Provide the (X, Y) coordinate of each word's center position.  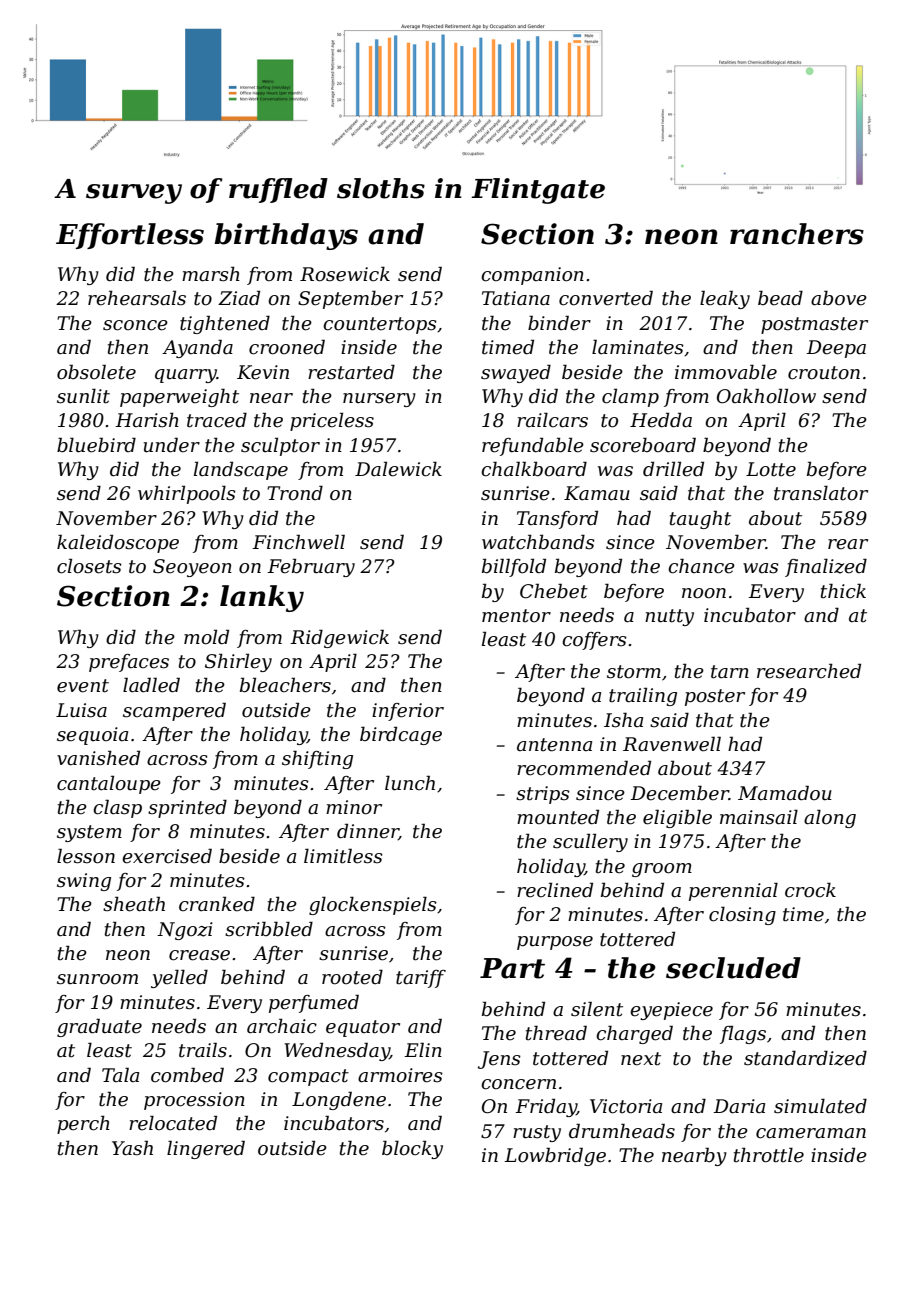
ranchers (797, 234)
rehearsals (137, 298)
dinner (368, 831)
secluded (733, 968)
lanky (262, 598)
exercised (167, 856)
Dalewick (398, 469)
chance (701, 566)
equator (363, 1028)
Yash (132, 1148)
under (172, 445)
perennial (733, 891)
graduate (99, 1027)
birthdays (286, 236)
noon (704, 593)
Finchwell (298, 542)
